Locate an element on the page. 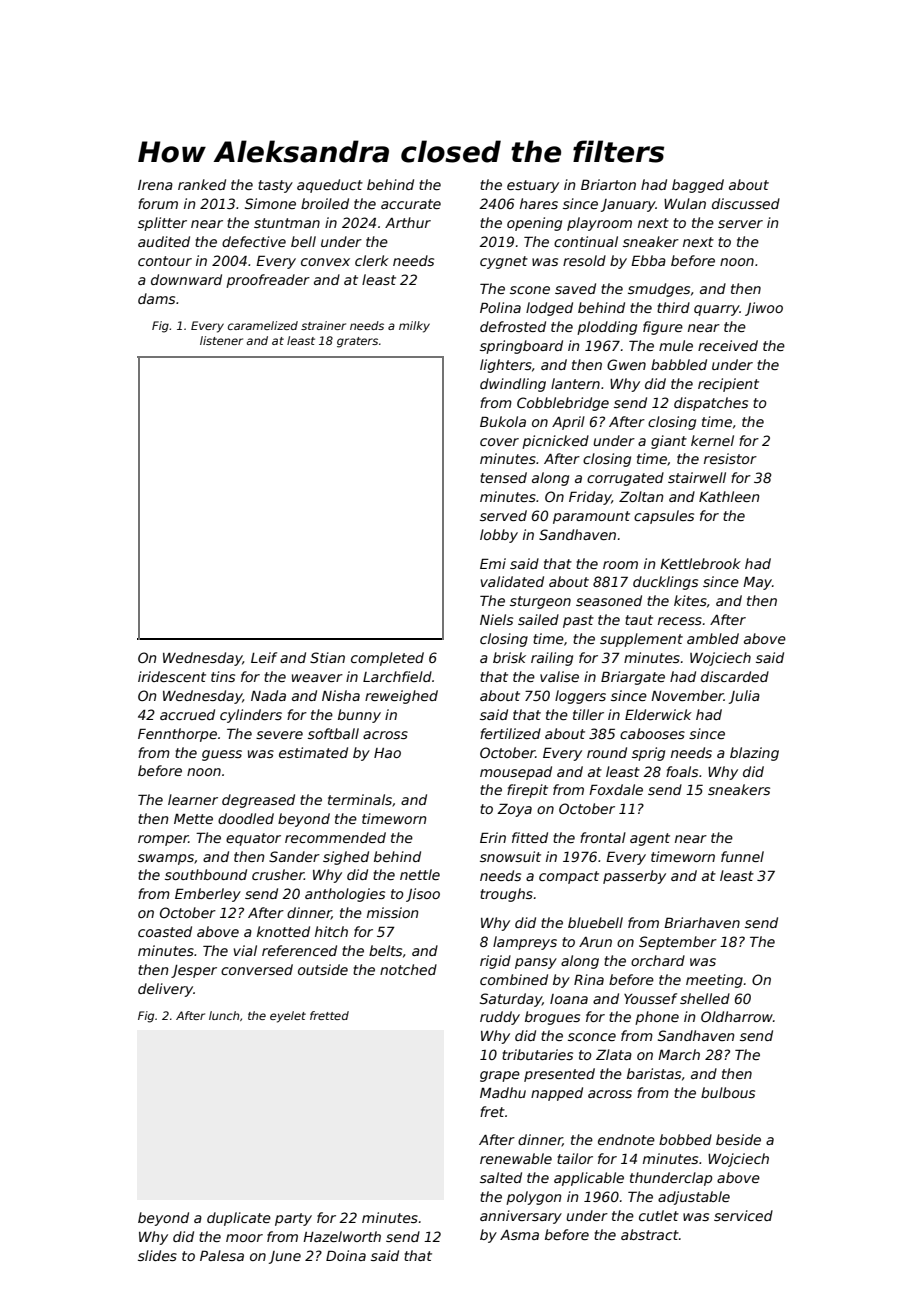 The height and width of the page is (1314, 924). cygnet is located at coordinates (504, 262).
